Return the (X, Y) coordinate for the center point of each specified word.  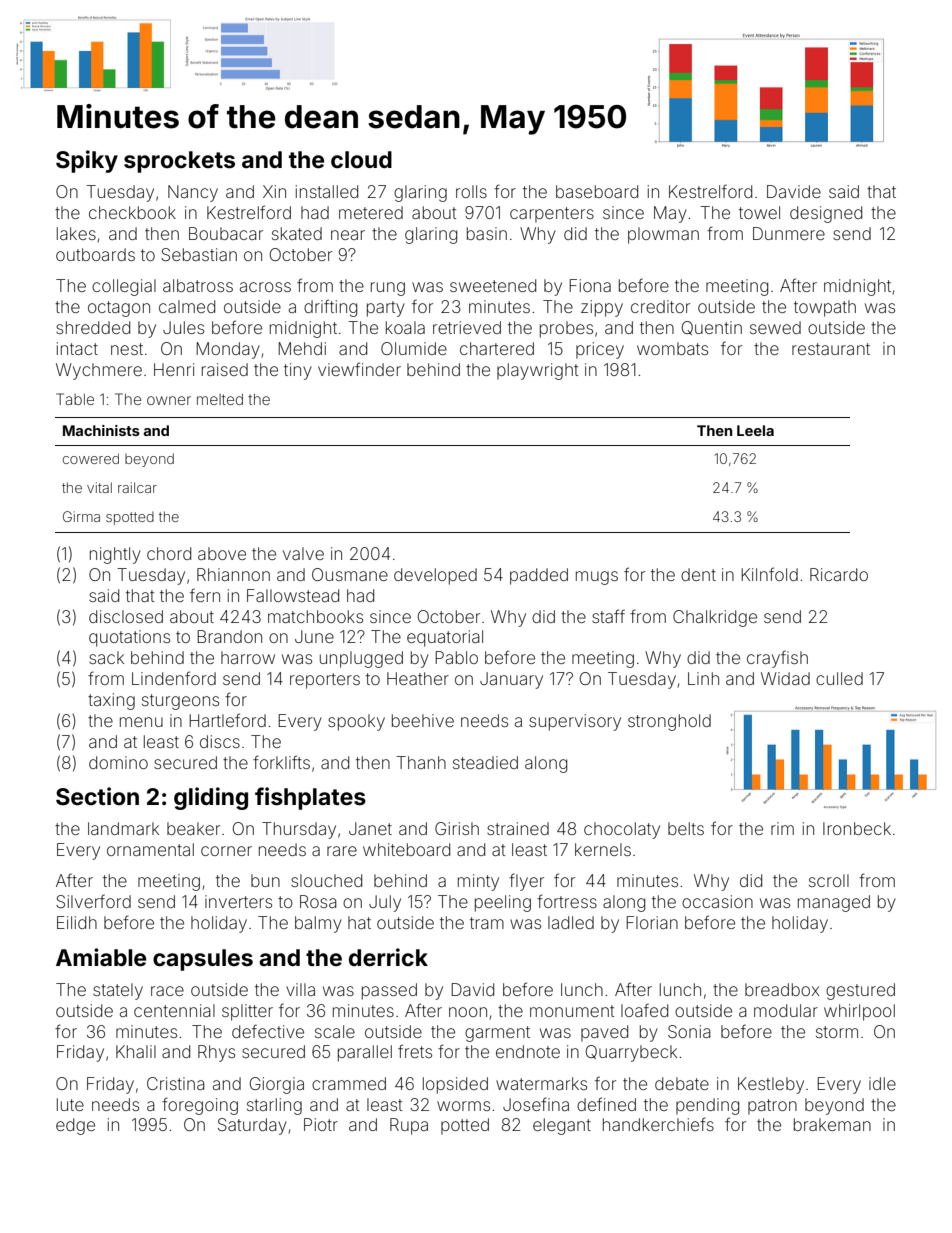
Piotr (321, 1124)
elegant (562, 1126)
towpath (825, 308)
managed (834, 903)
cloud (361, 160)
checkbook (132, 212)
